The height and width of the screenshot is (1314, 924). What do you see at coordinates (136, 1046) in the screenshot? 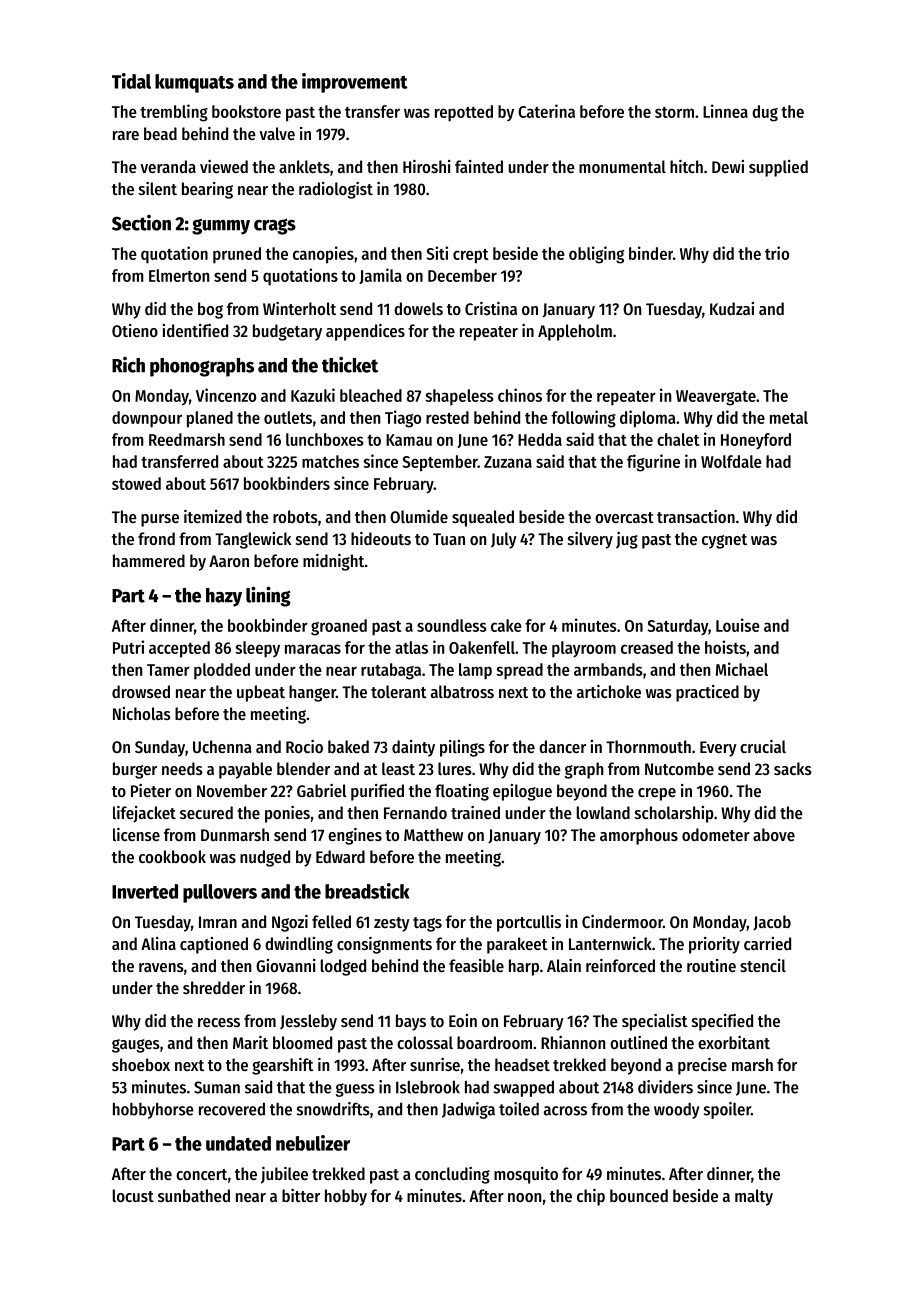
I see `gauges` at bounding box center [136, 1046].
